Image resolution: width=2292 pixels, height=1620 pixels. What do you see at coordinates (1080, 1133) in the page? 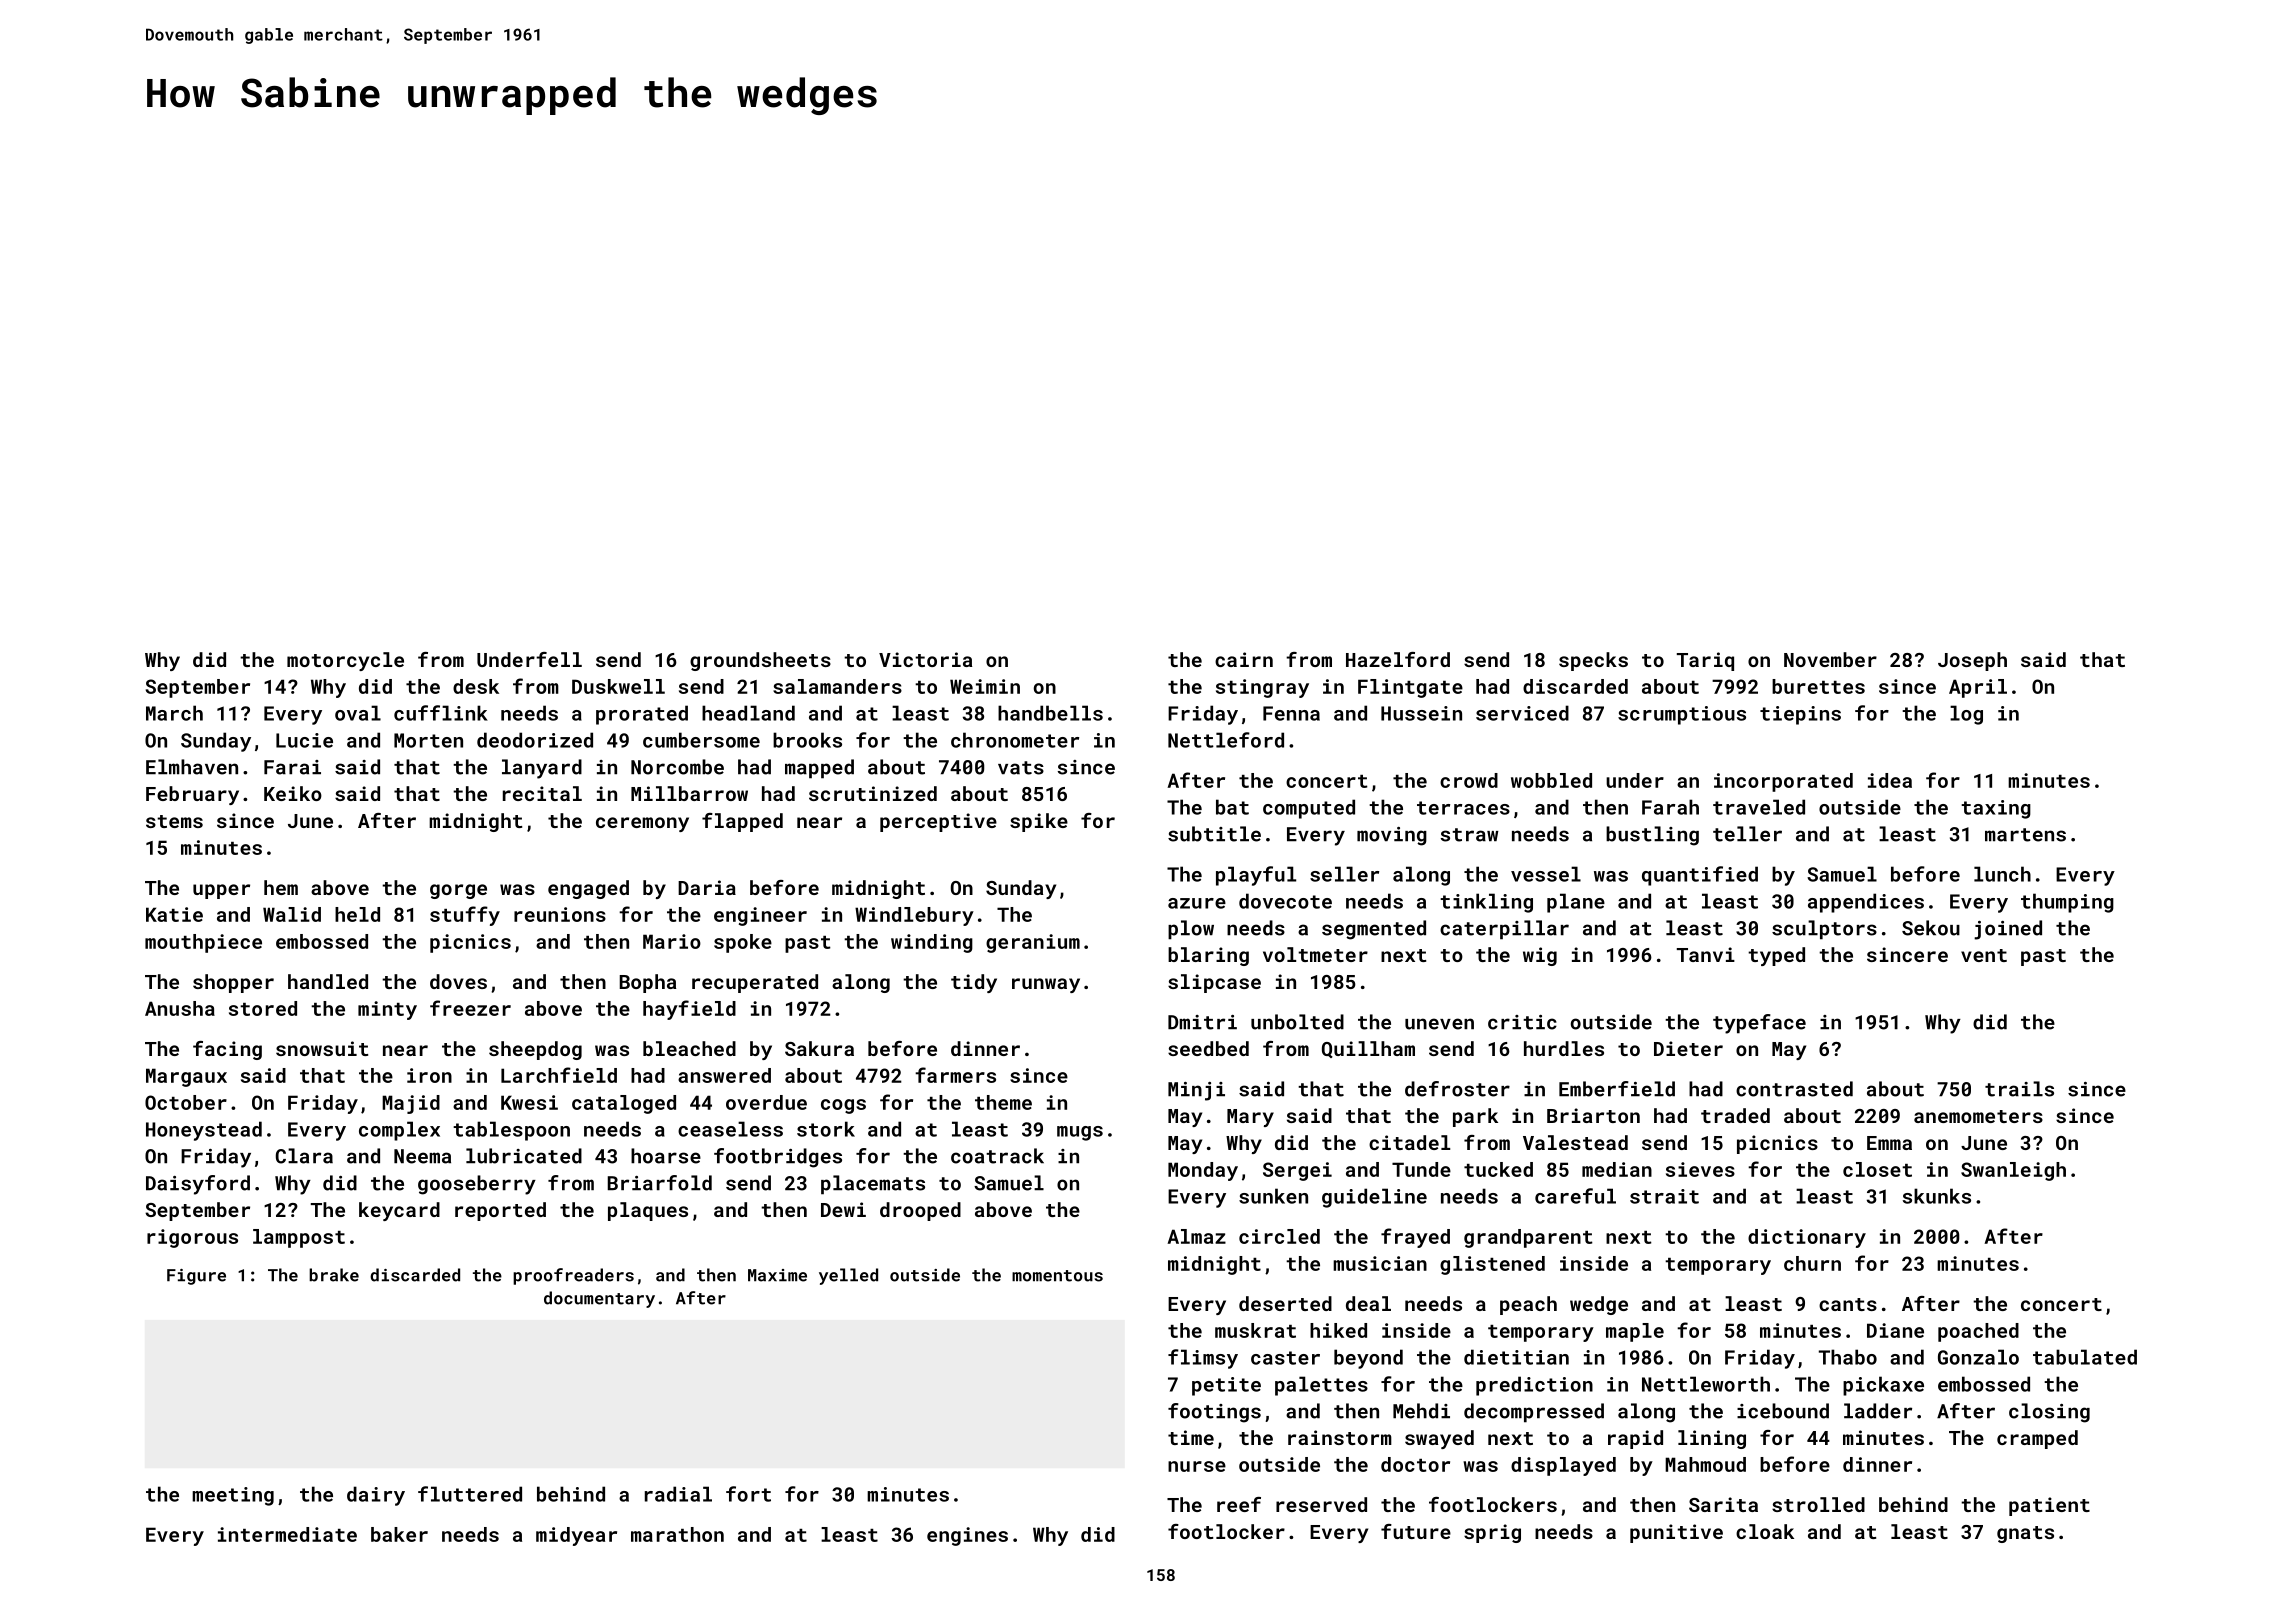
I see `mugs` at bounding box center [1080, 1133].
